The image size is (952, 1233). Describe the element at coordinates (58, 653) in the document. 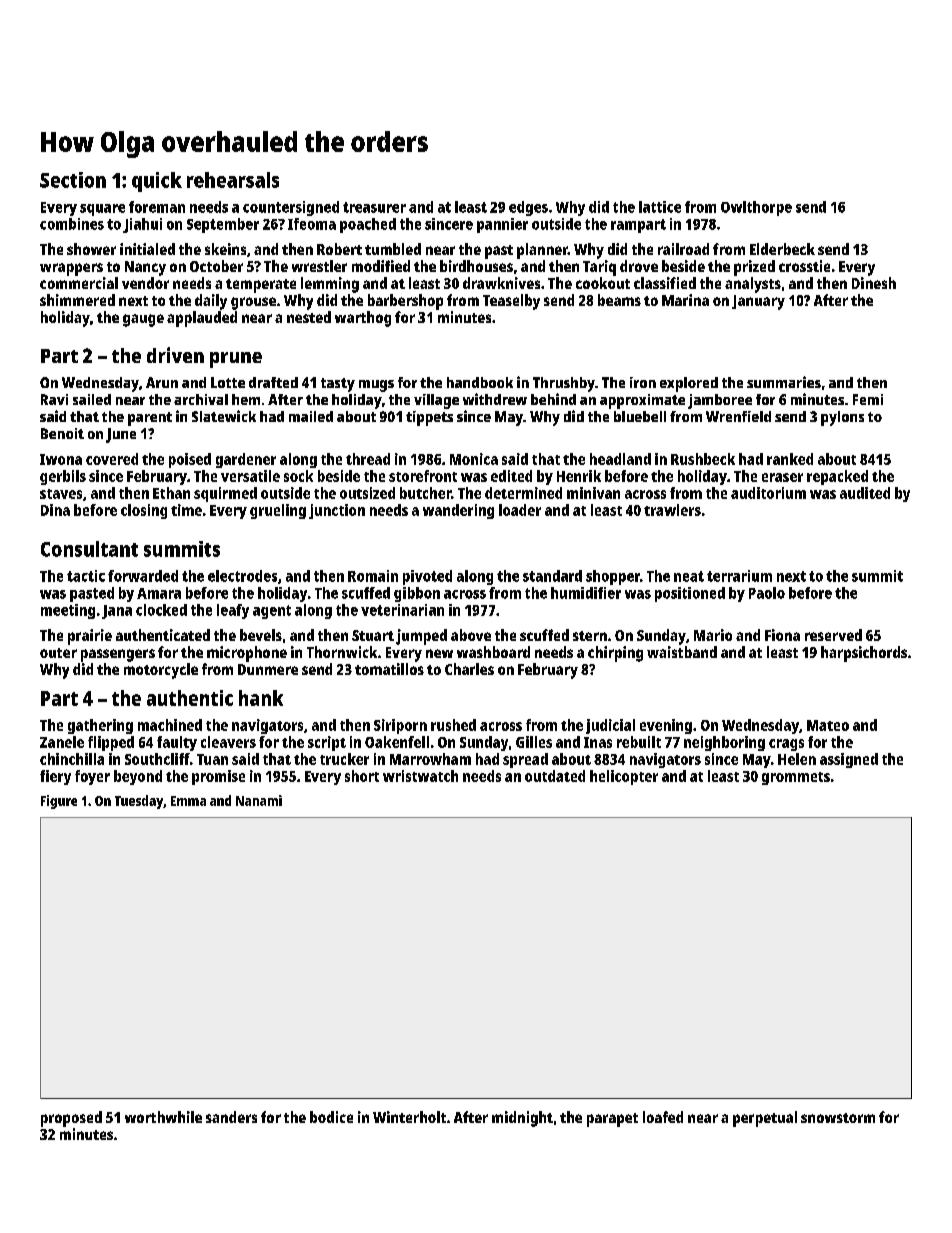

I see `outer` at that location.
